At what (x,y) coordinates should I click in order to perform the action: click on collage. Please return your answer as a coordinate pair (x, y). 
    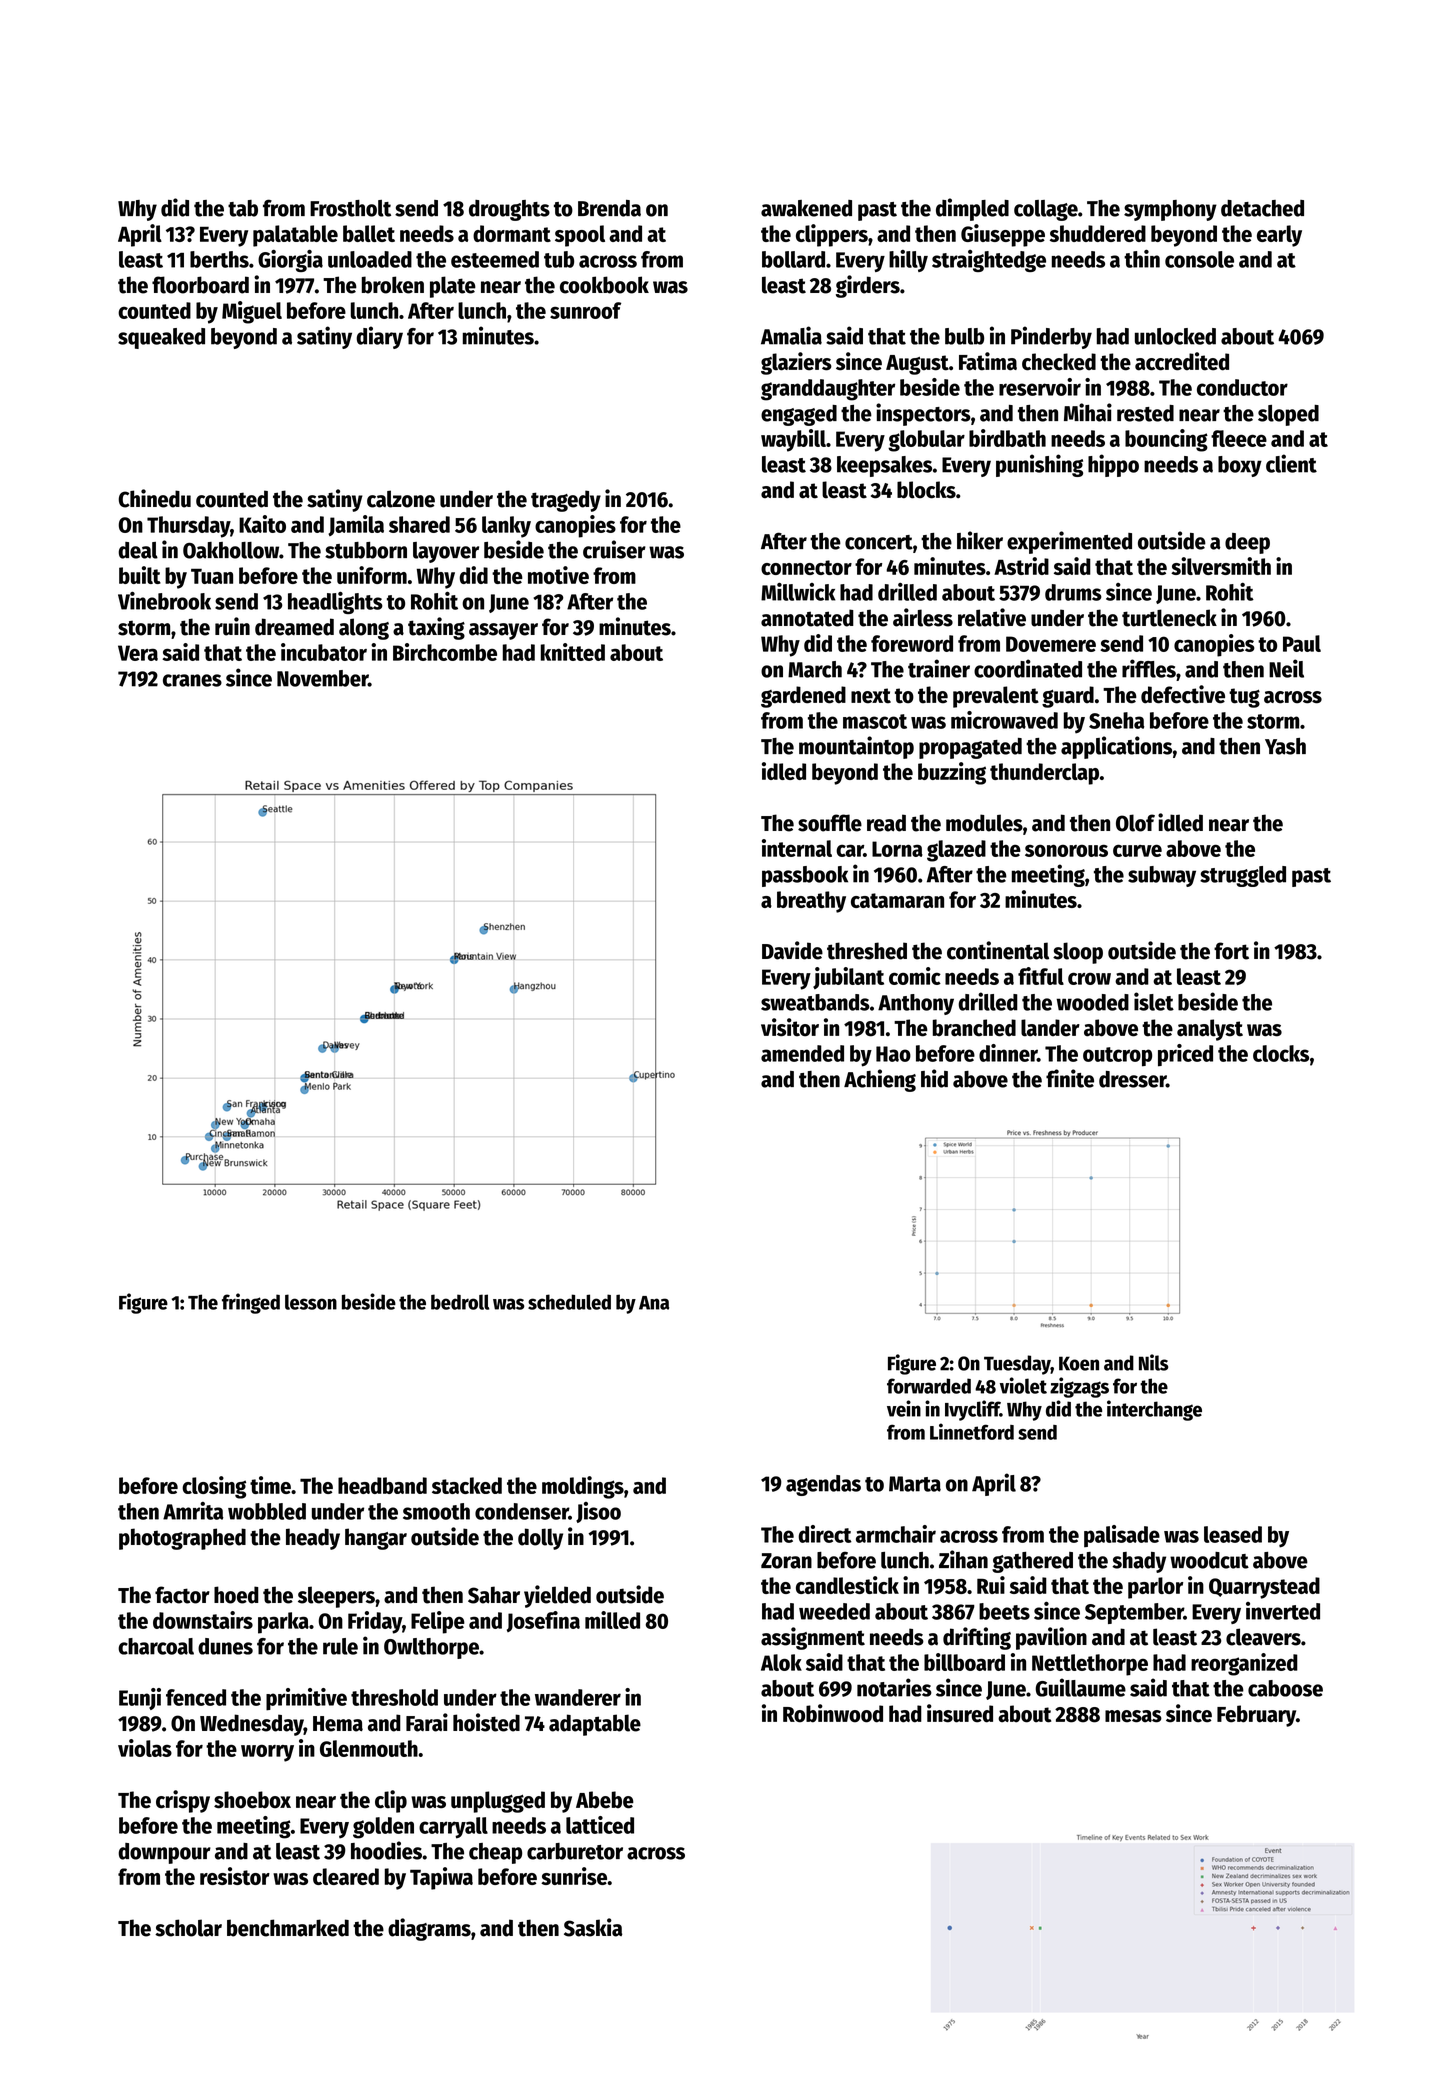
    Looking at the image, I should click on (1046, 210).
